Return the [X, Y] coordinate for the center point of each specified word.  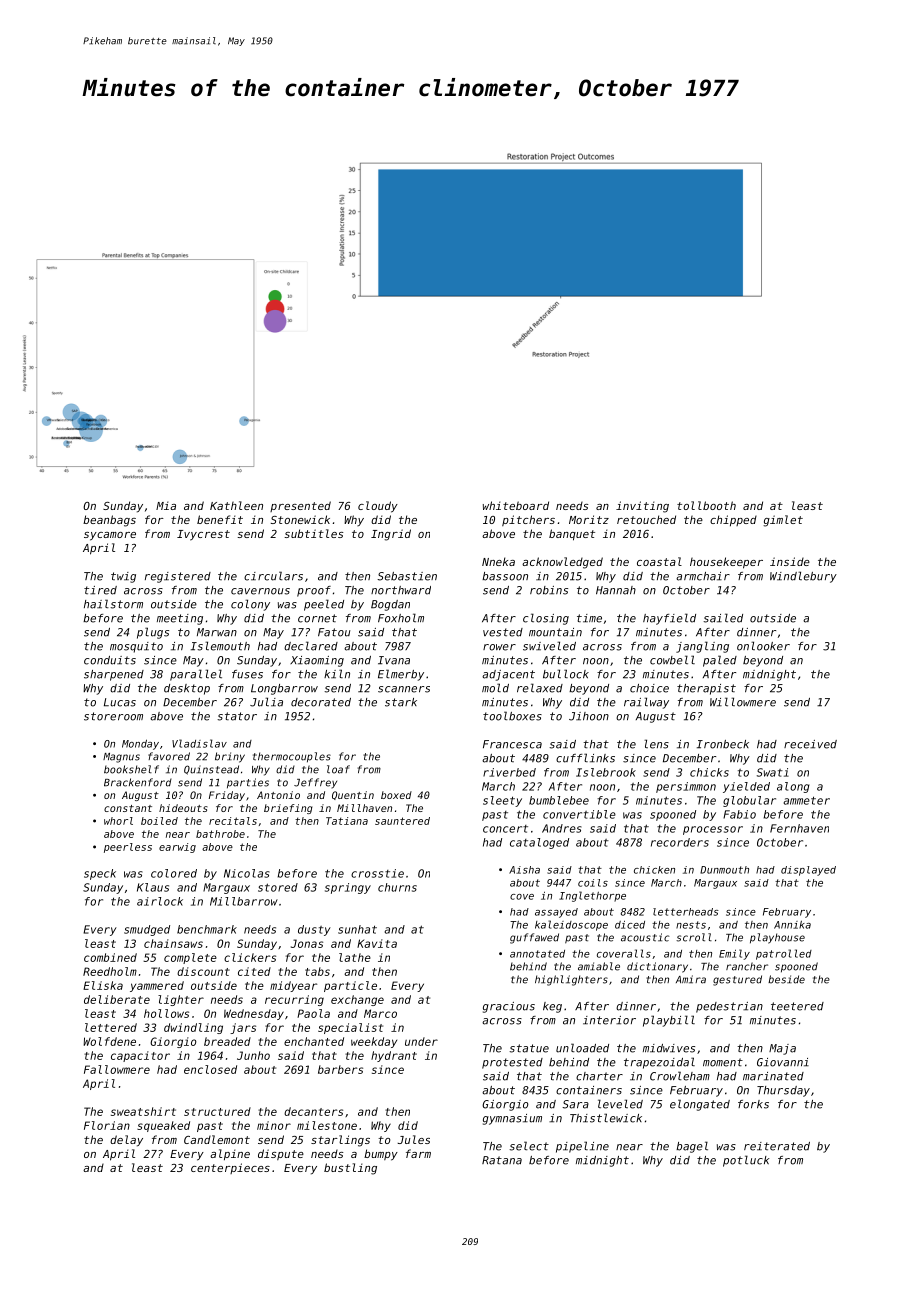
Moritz [589, 519]
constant [128, 808]
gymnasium [512, 1119]
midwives [669, 1048]
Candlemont [217, 1139]
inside [790, 561]
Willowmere [743, 702]
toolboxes [512, 716]
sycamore [110, 536]
